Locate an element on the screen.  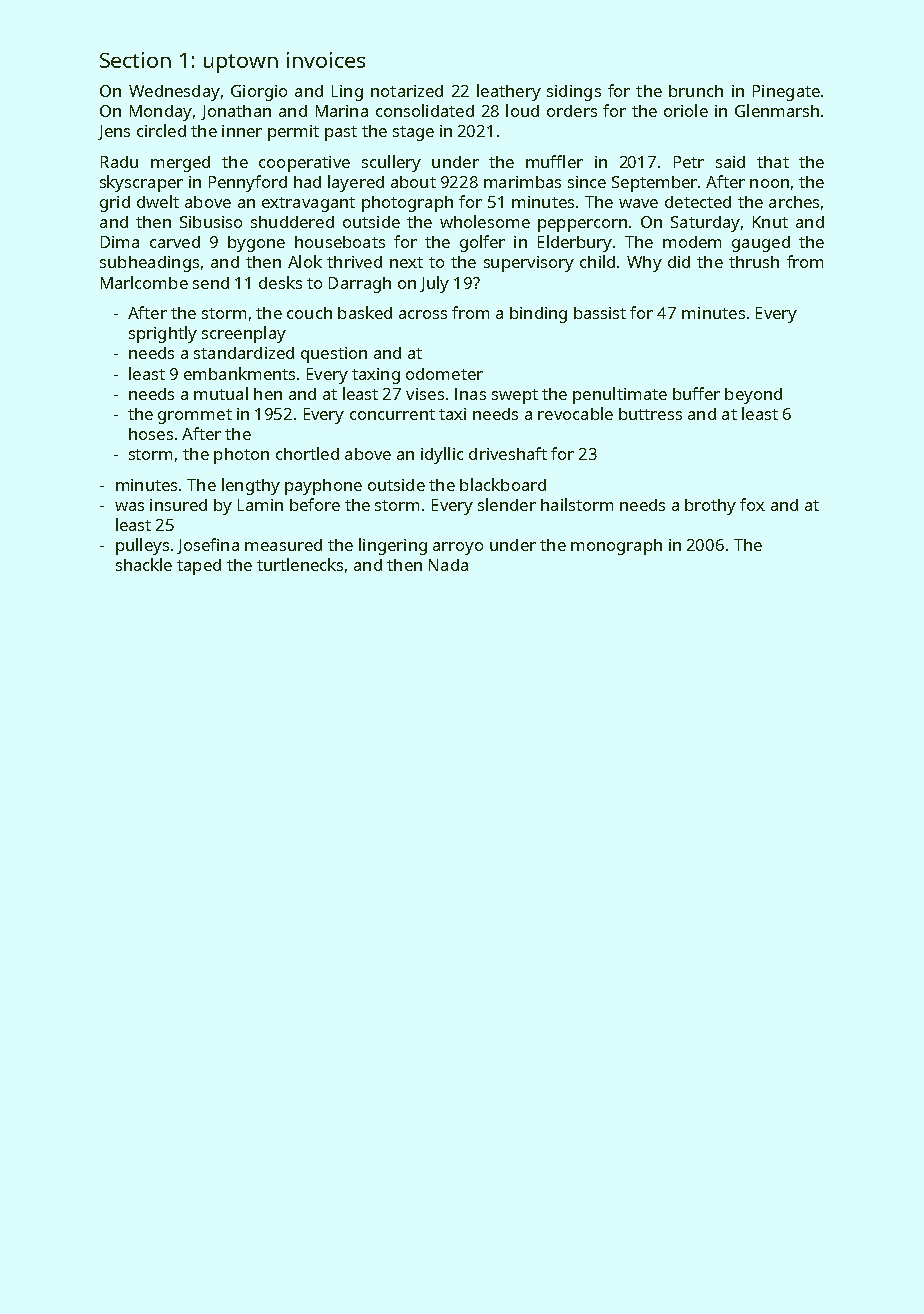
Wednesday is located at coordinates (174, 93).
